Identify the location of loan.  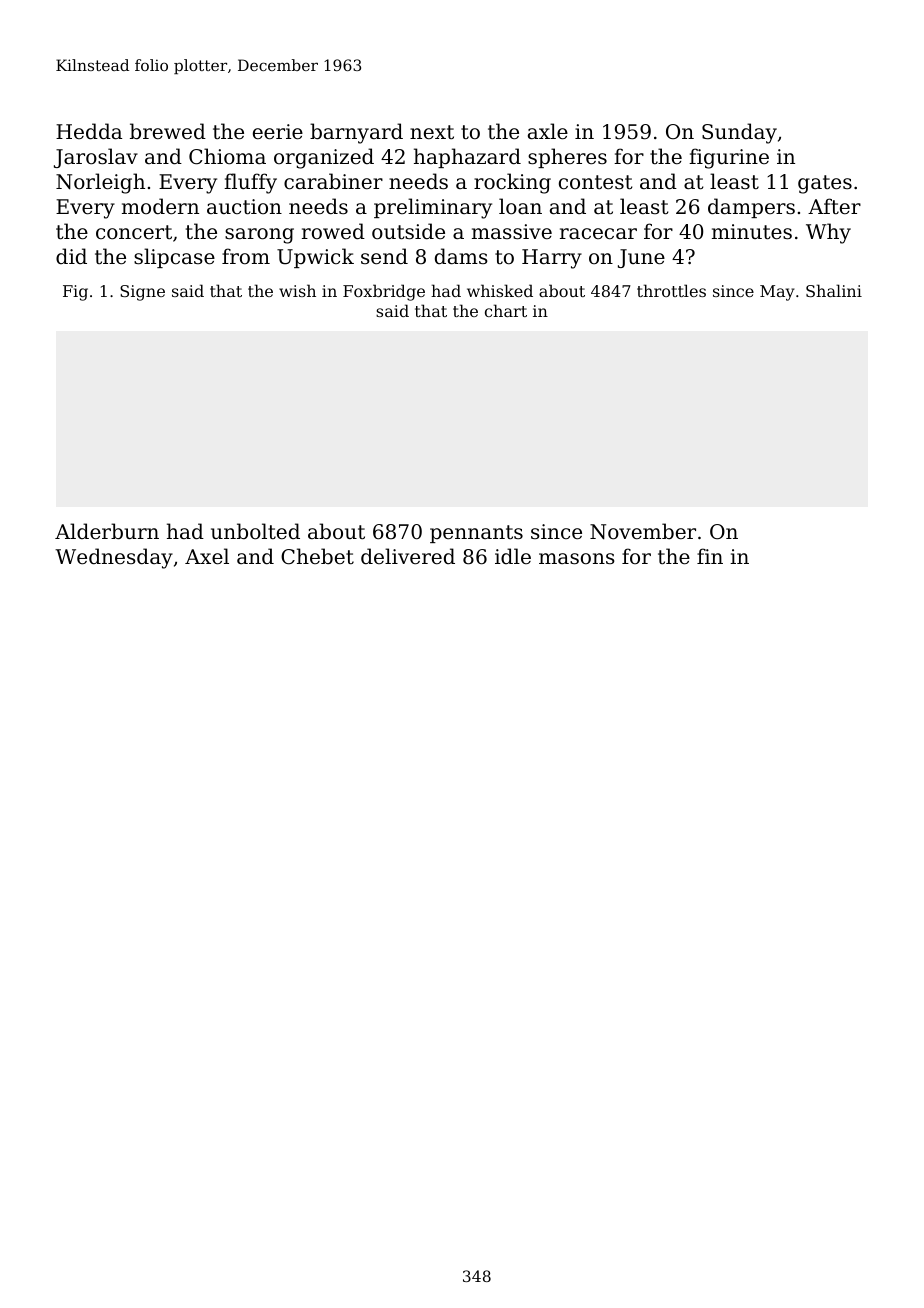
(520, 206).
